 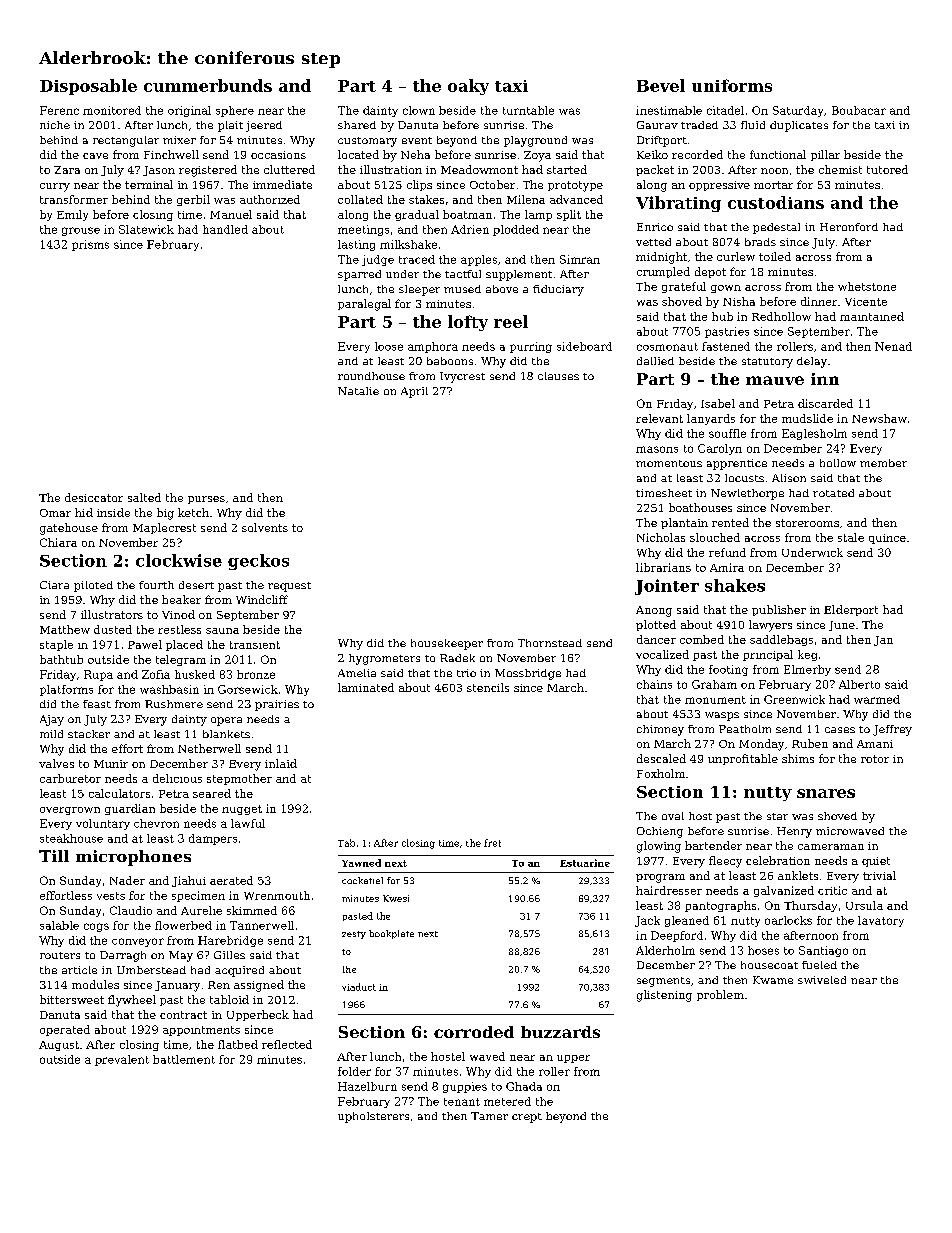 What do you see at coordinates (230, 126) in the screenshot?
I see `plait` at bounding box center [230, 126].
